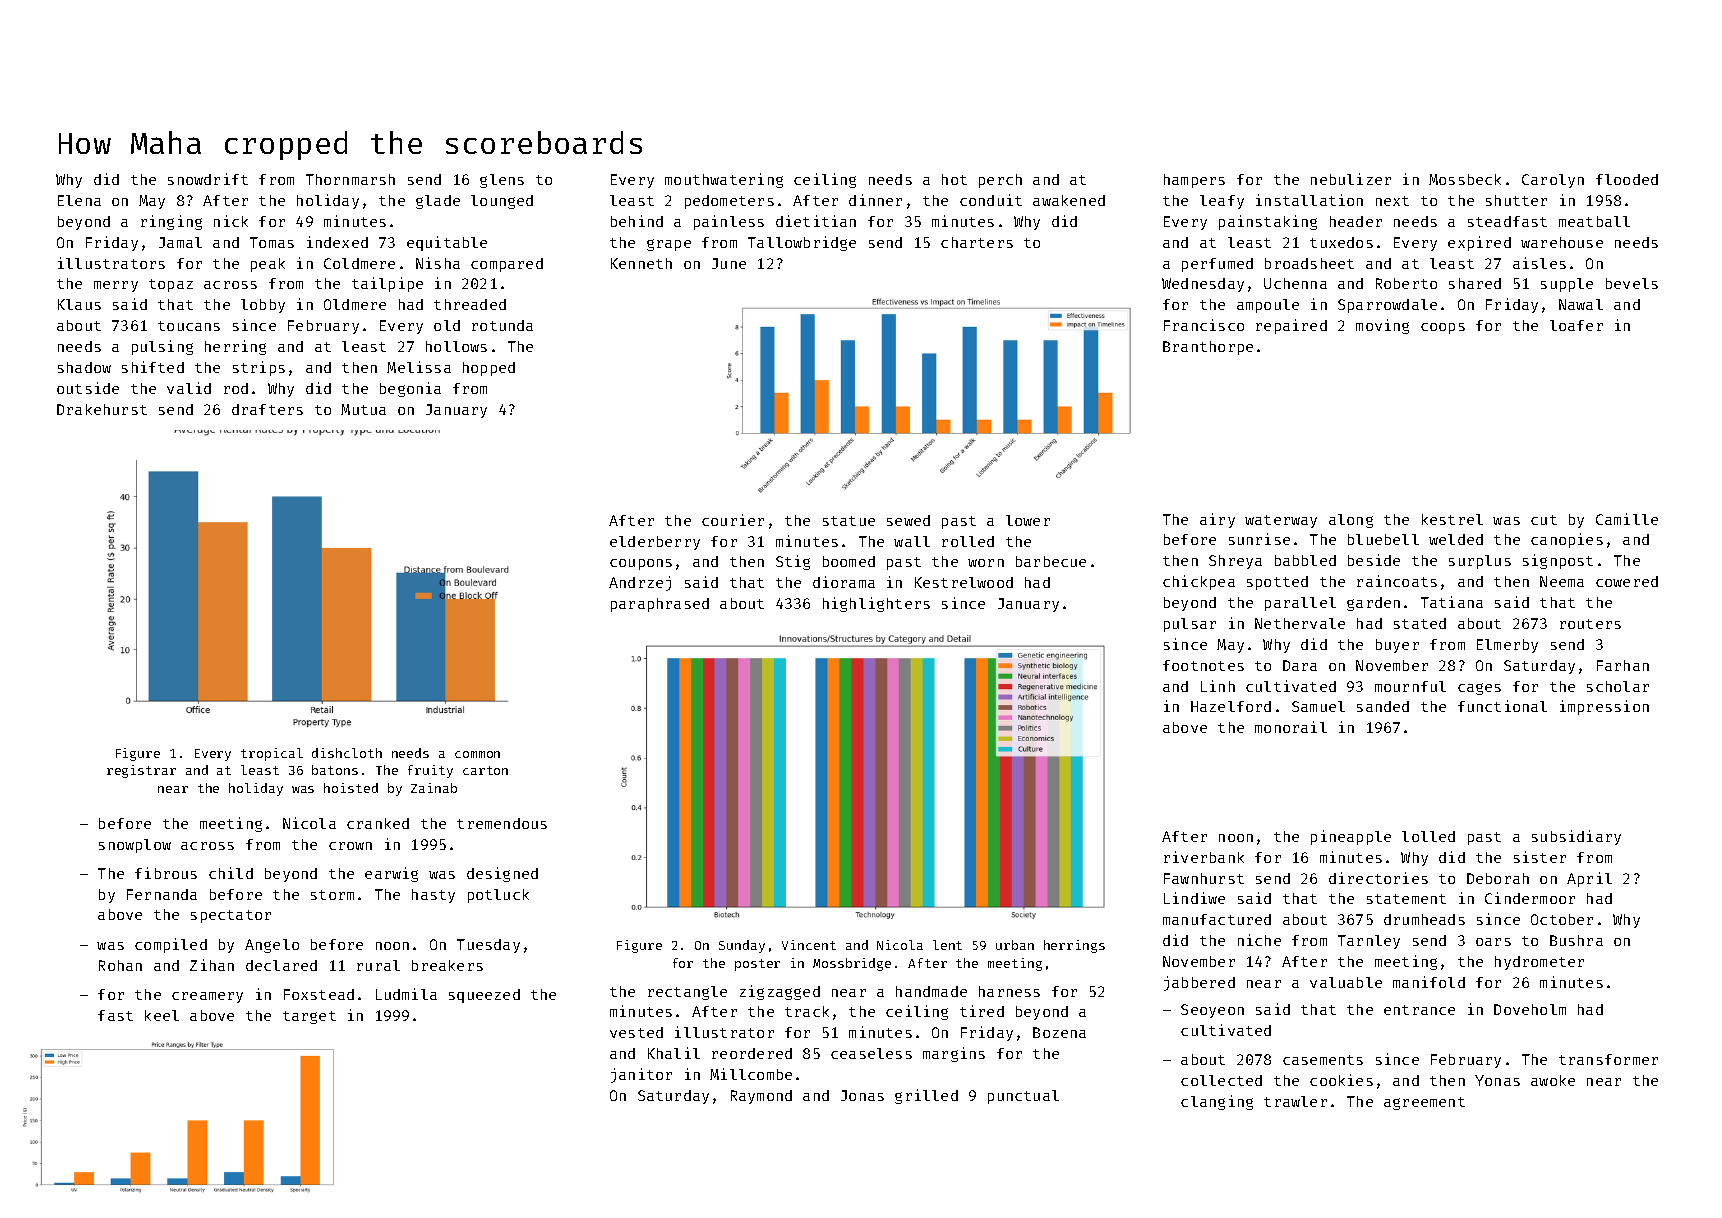 Image resolution: width=1722 pixels, height=1218 pixels. Describe the element at coordinates (1194, 898) in the screenshot. I see `Lindiwe` at that location.
